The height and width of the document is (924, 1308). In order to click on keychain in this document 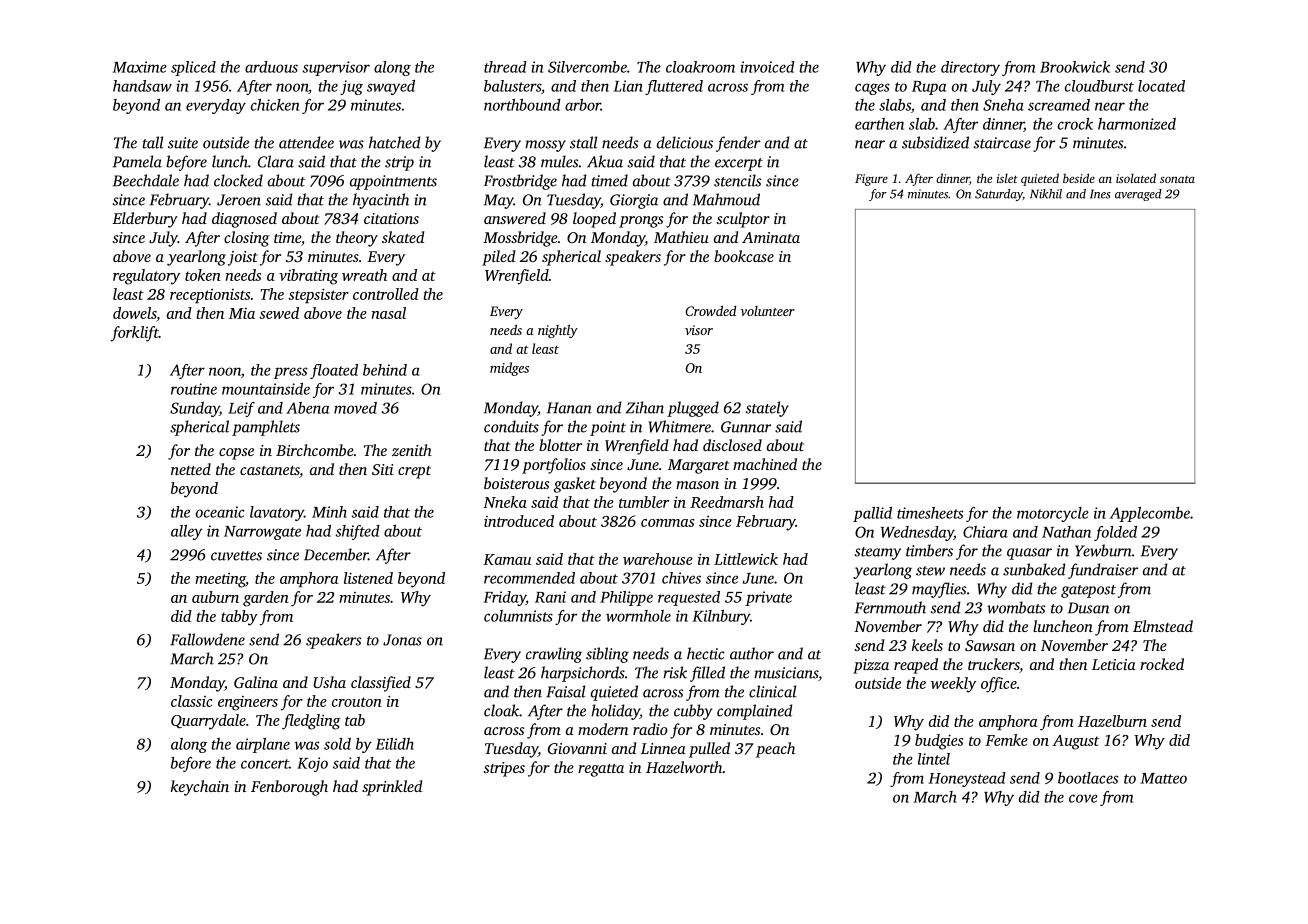, I will do `click(200, 788)`.
